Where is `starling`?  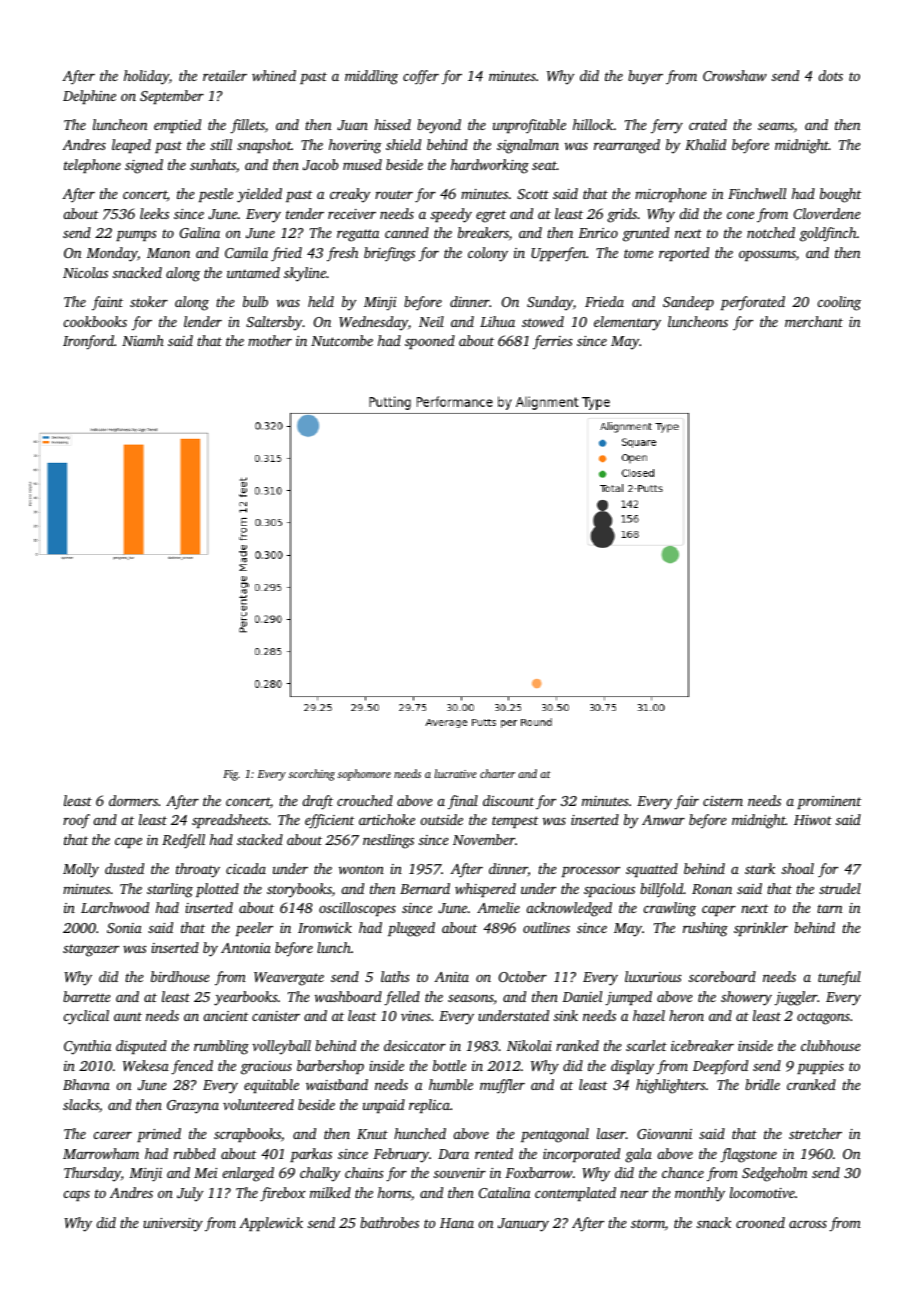
starling is located at coordinates (170, 890).
